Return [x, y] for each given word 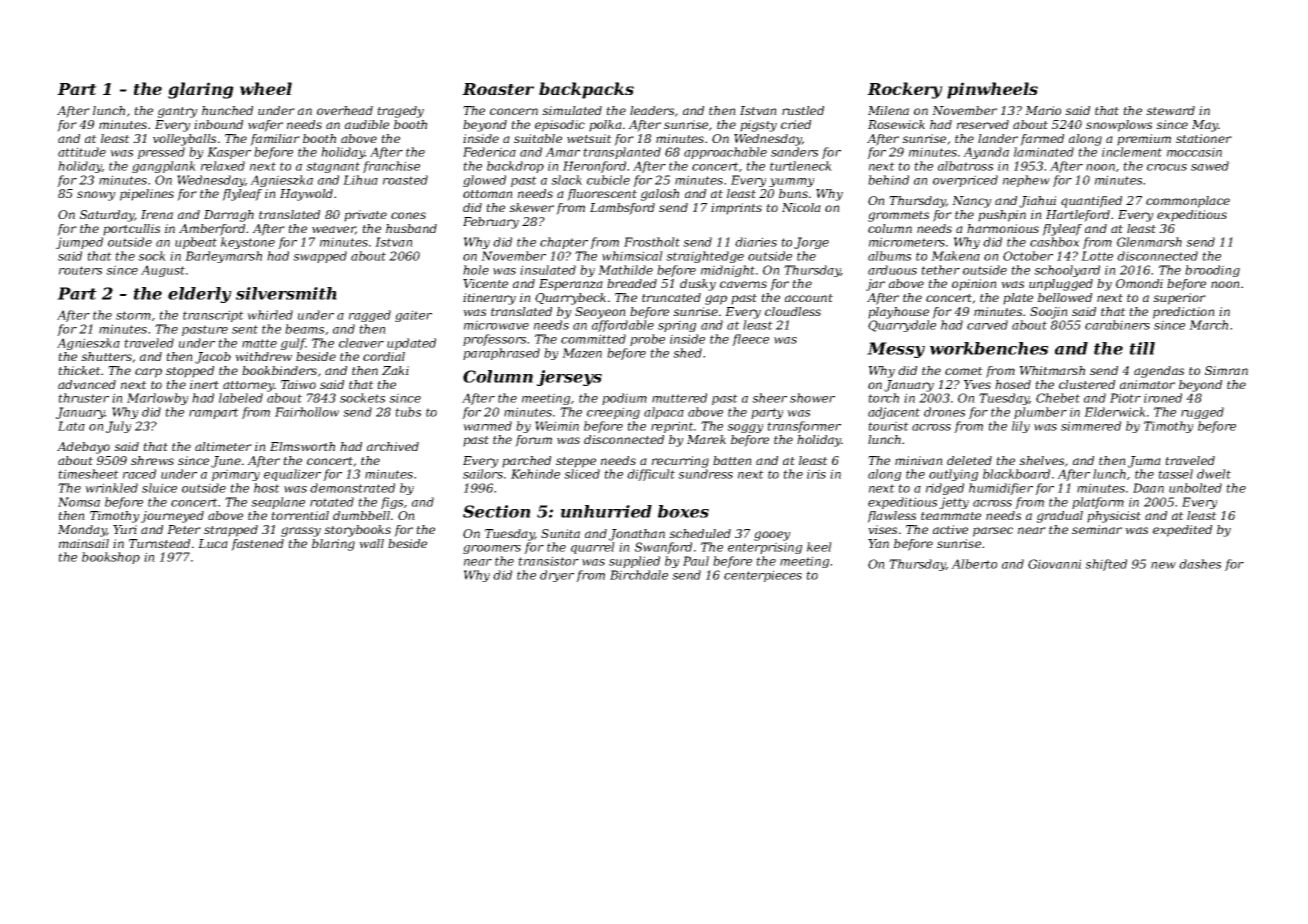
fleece [750, 340]
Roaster [498, 89]
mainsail [84, 543]
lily [1021, 427]
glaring [201, 90]
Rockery [905, 90]
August [163, 271]
